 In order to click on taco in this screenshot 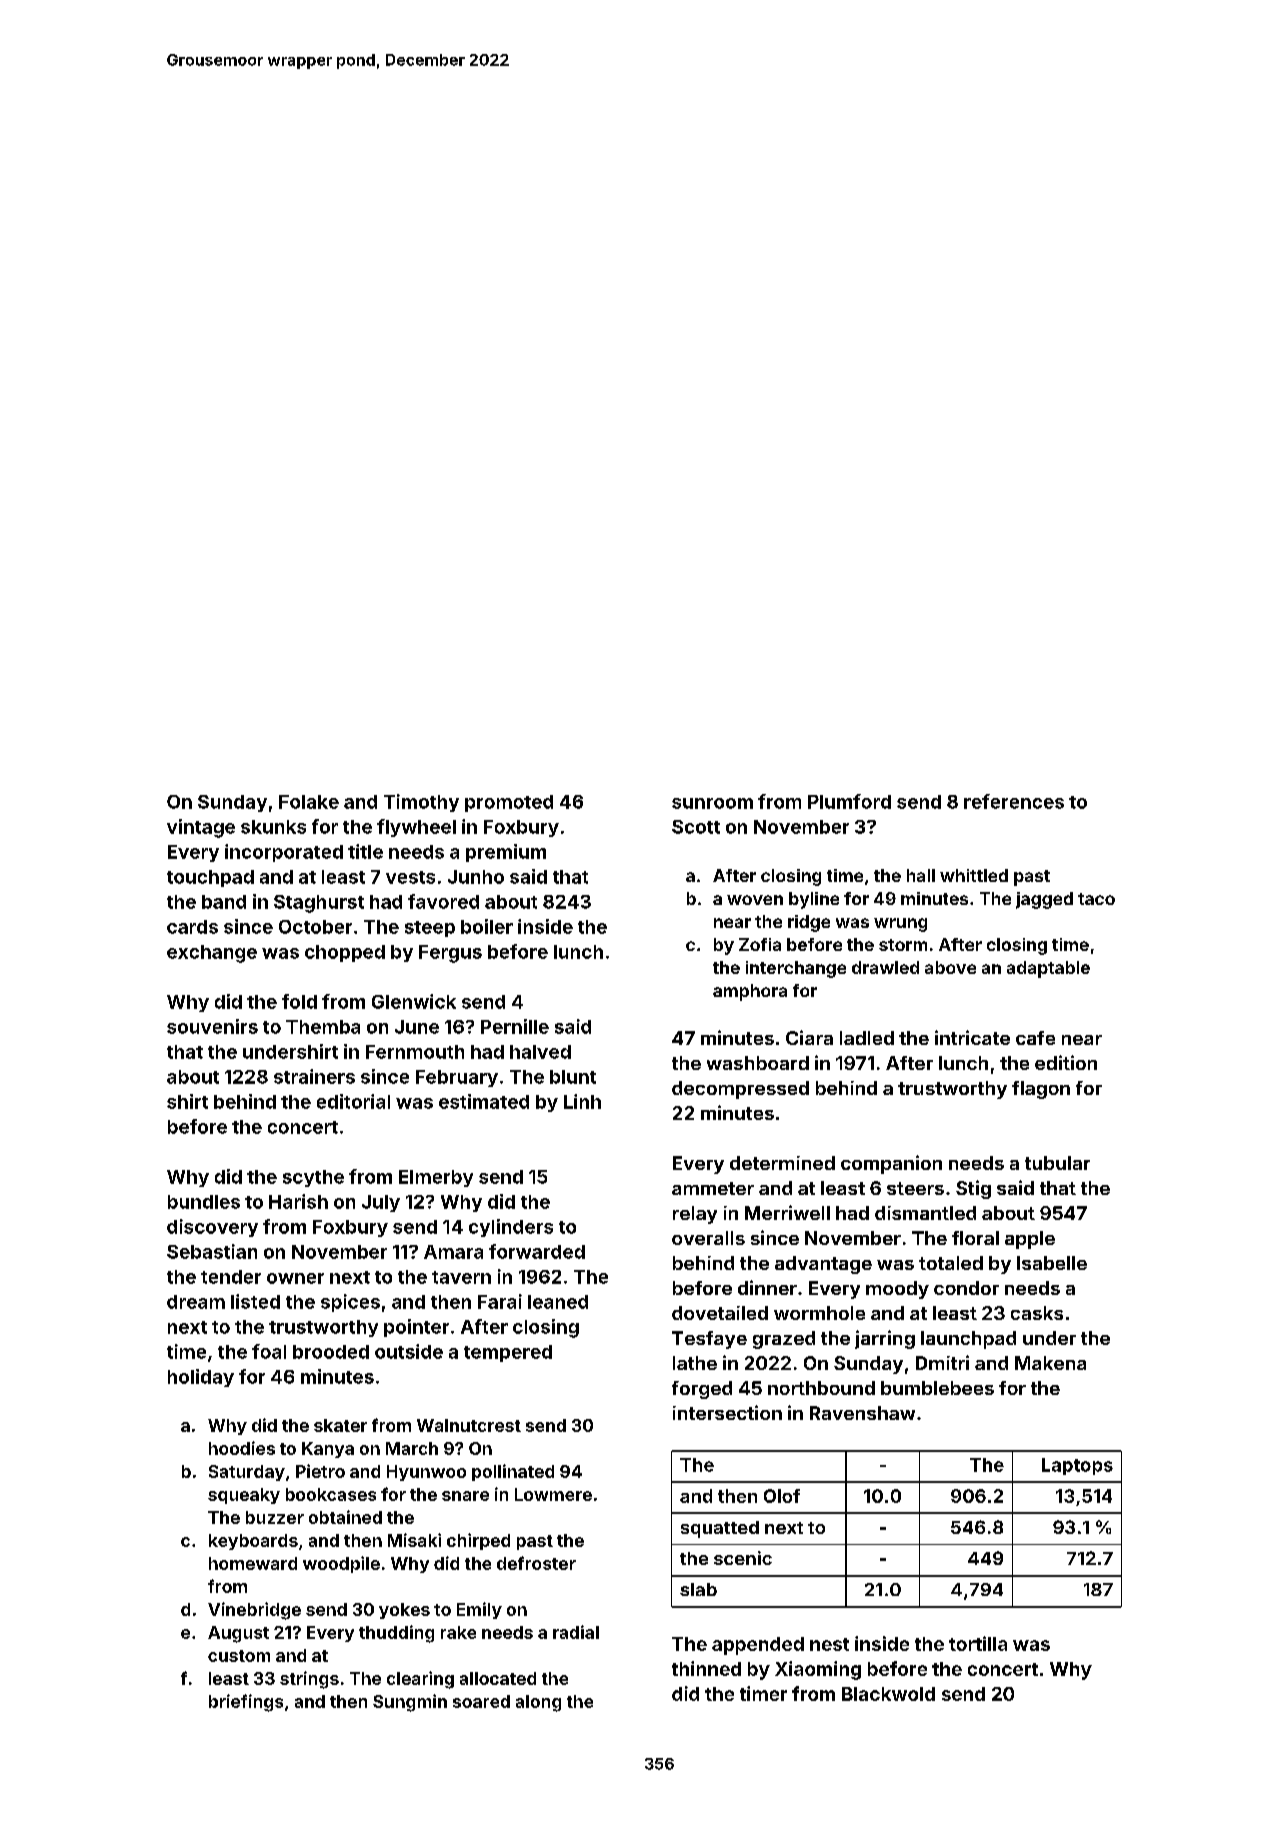, I will do `click(1096, 899)`.
